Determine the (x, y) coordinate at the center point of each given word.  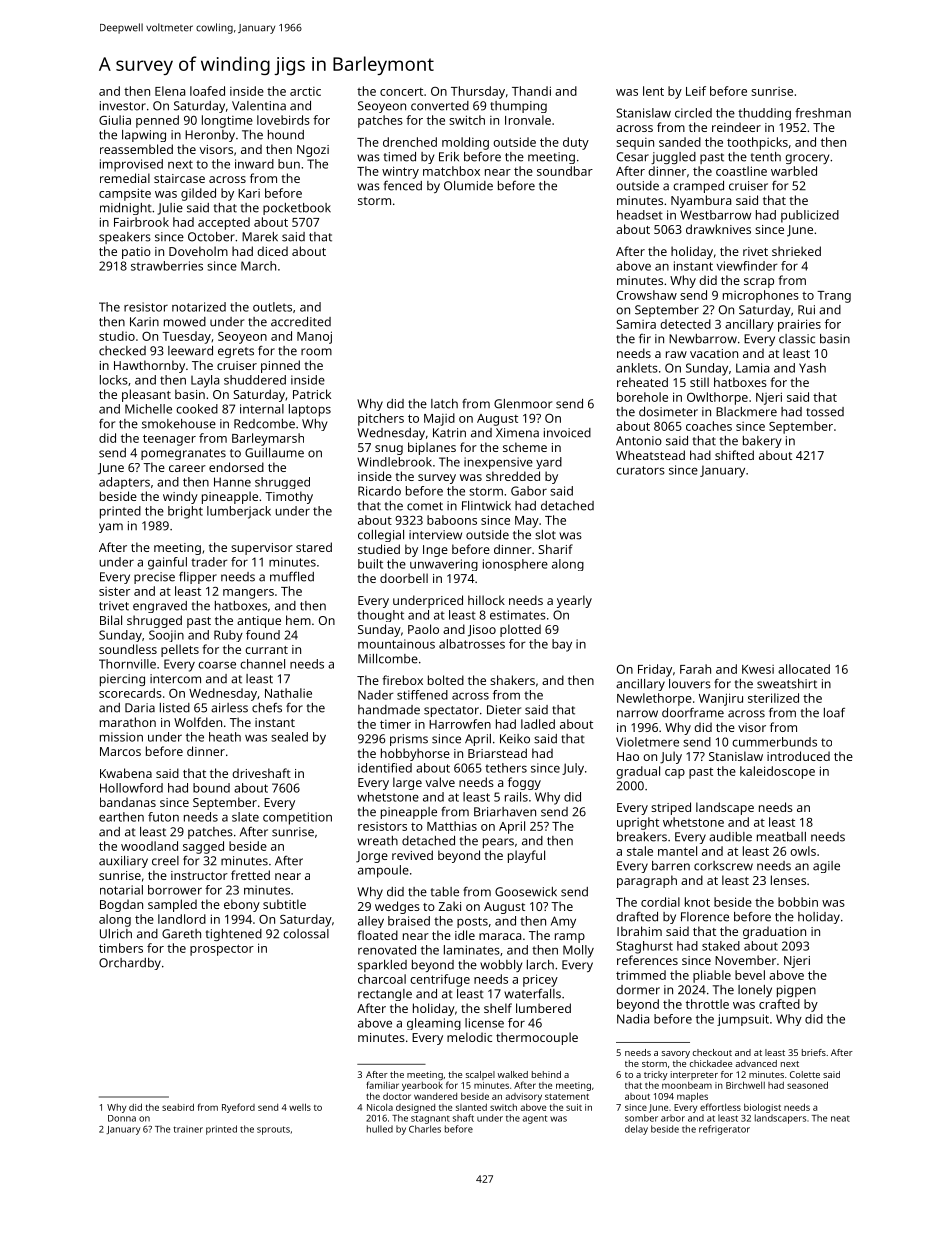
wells (300, 1107)
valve (440, 782)
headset (640, 215)
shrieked (796, 251)
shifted (734, 455)
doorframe (693, 713)
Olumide (468, 186)
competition (297, 818)
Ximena (517, 433)
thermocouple (537, 1038)
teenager (169, 440)
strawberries (167, 266)
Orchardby (130, 964)
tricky (656, 1075)
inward (254, 164)
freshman (823, 113)
